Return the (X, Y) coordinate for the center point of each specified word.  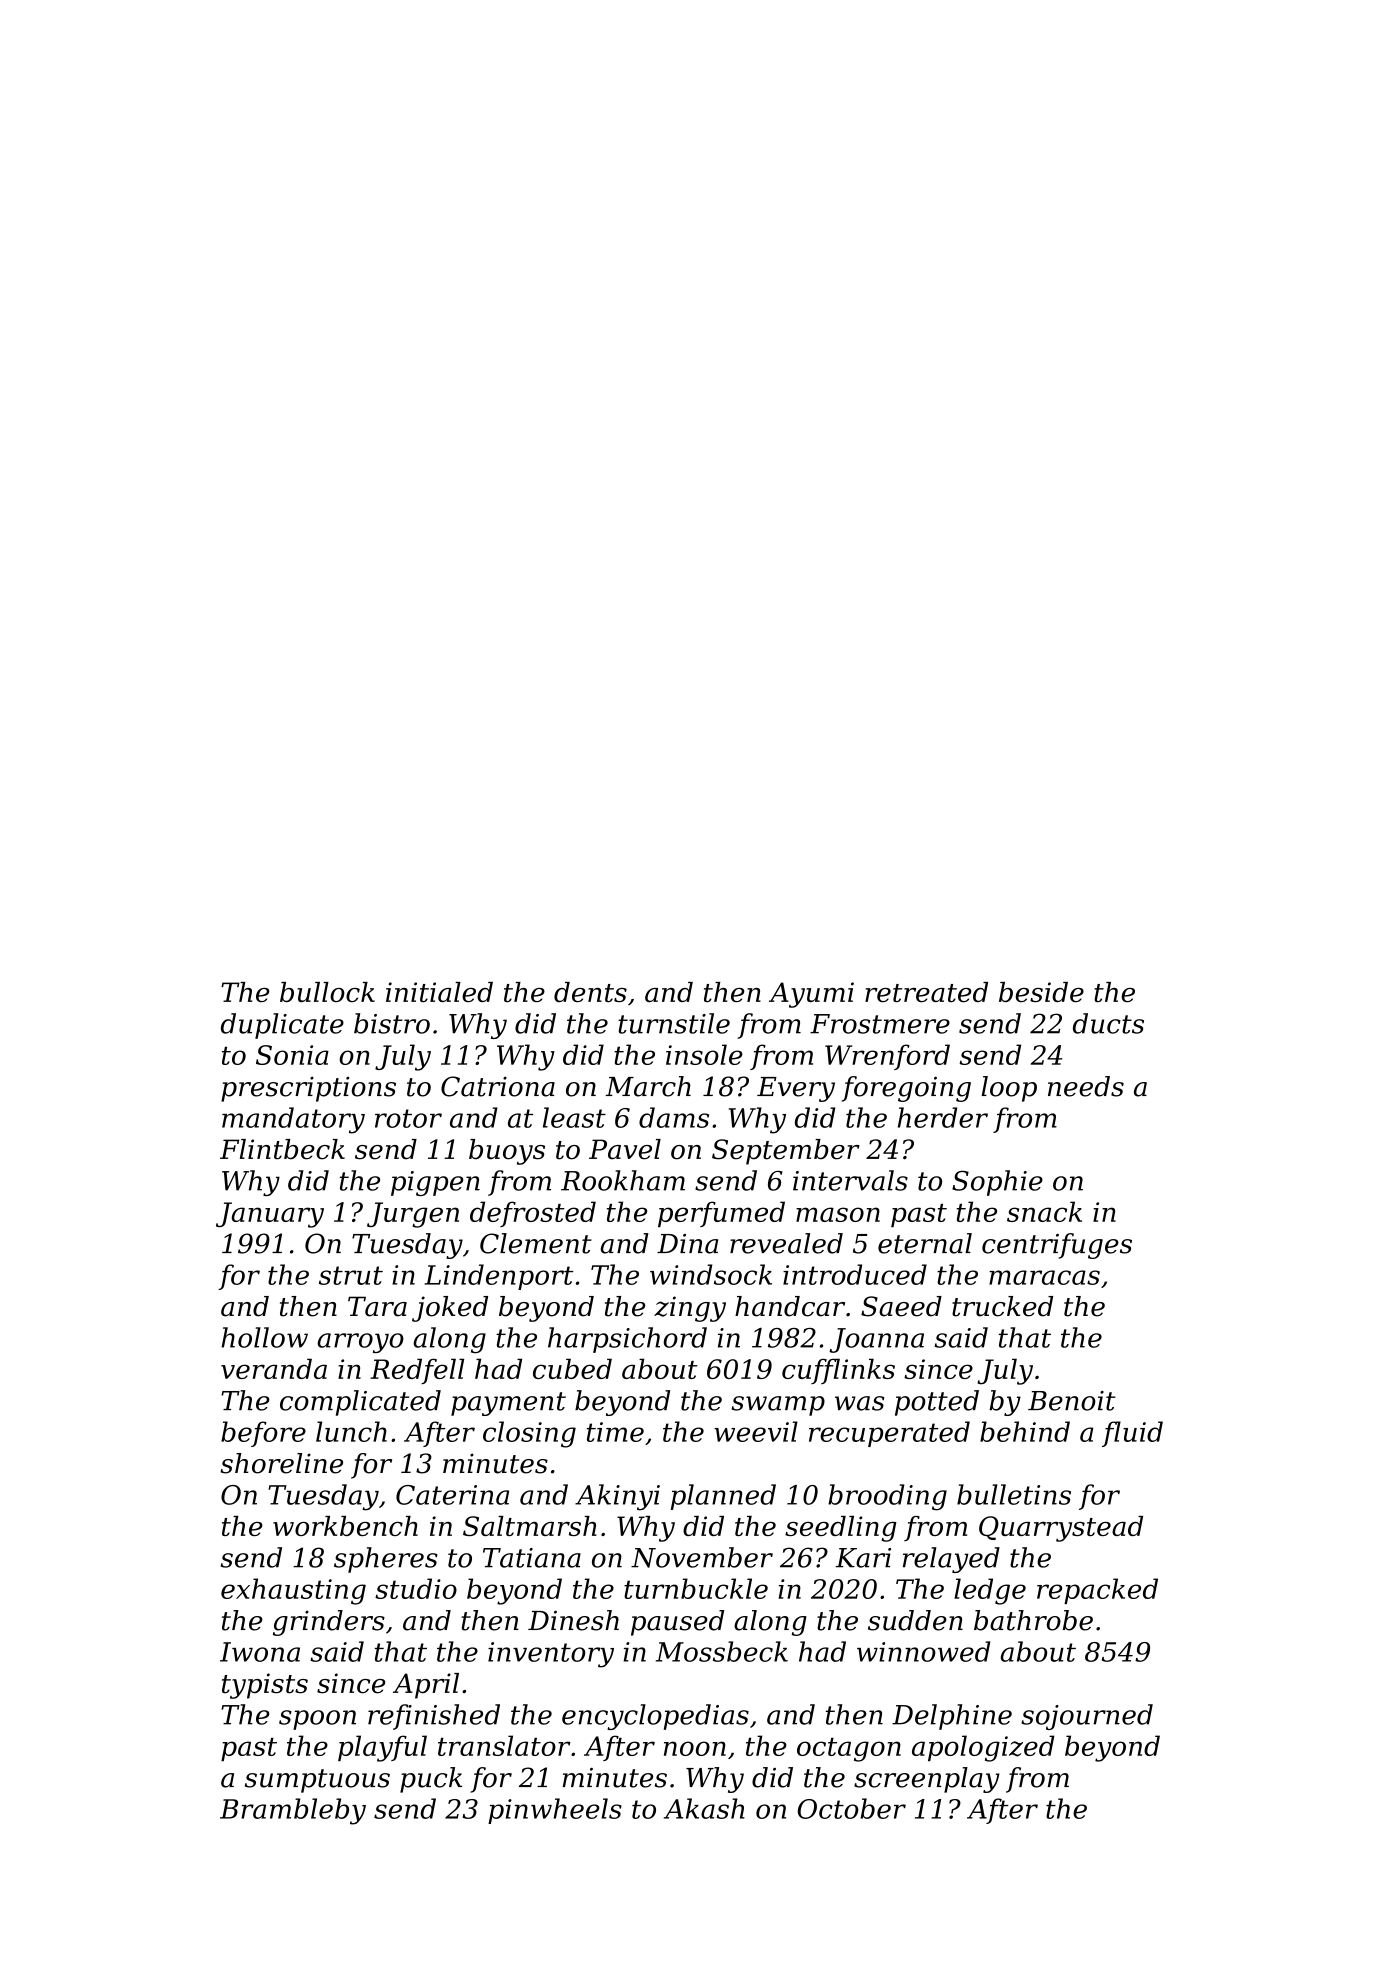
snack (1044, 1211)
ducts (1108, 1023)
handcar (790, 1306)
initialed (439, 992)
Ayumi (811, 995)
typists (265, 1686)
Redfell (417, 1371)
